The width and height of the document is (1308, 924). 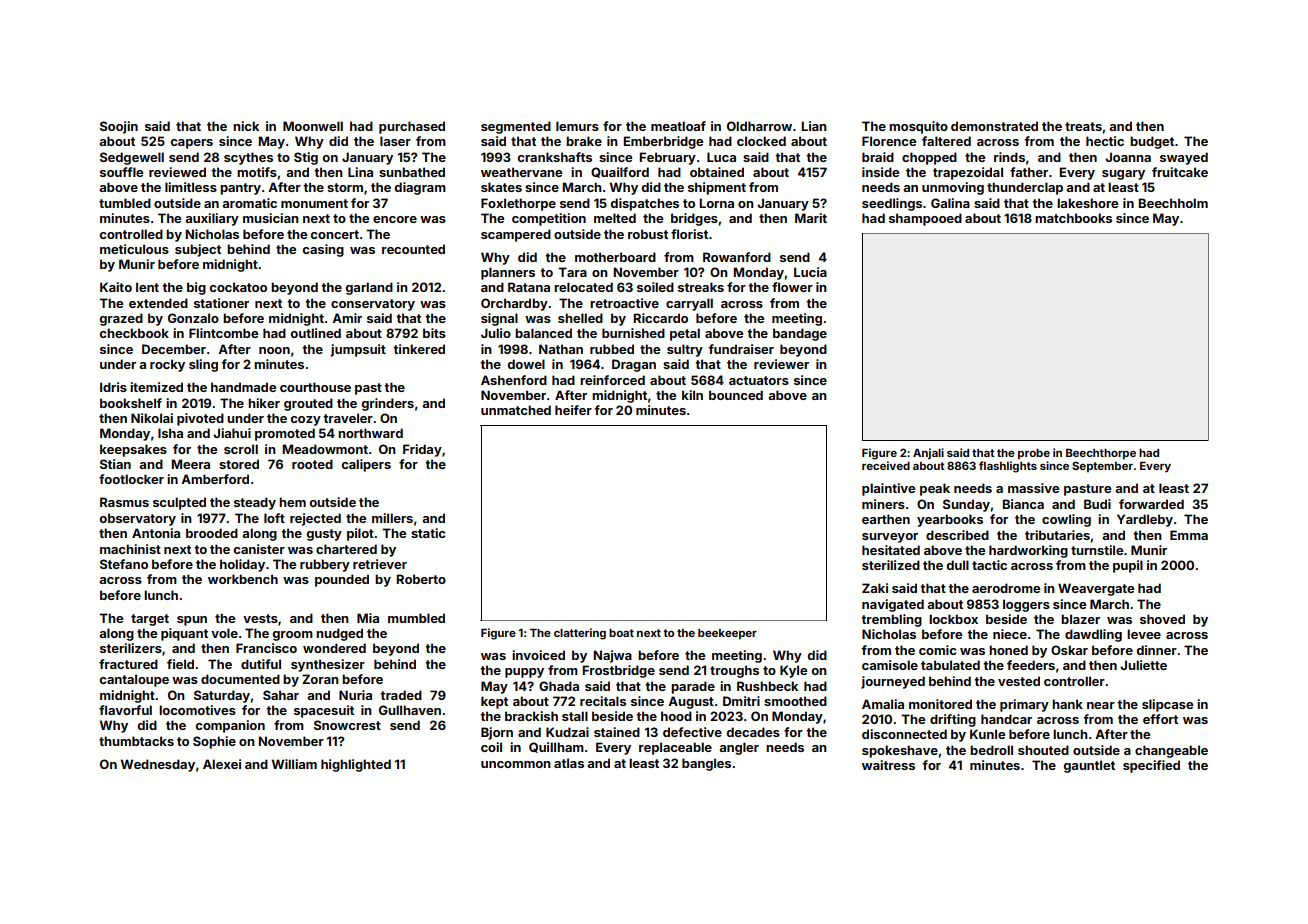 What do you see at coordinates (1089, 766) in the document?
I see `gauntlet` at bounding box center [1089, 766].
